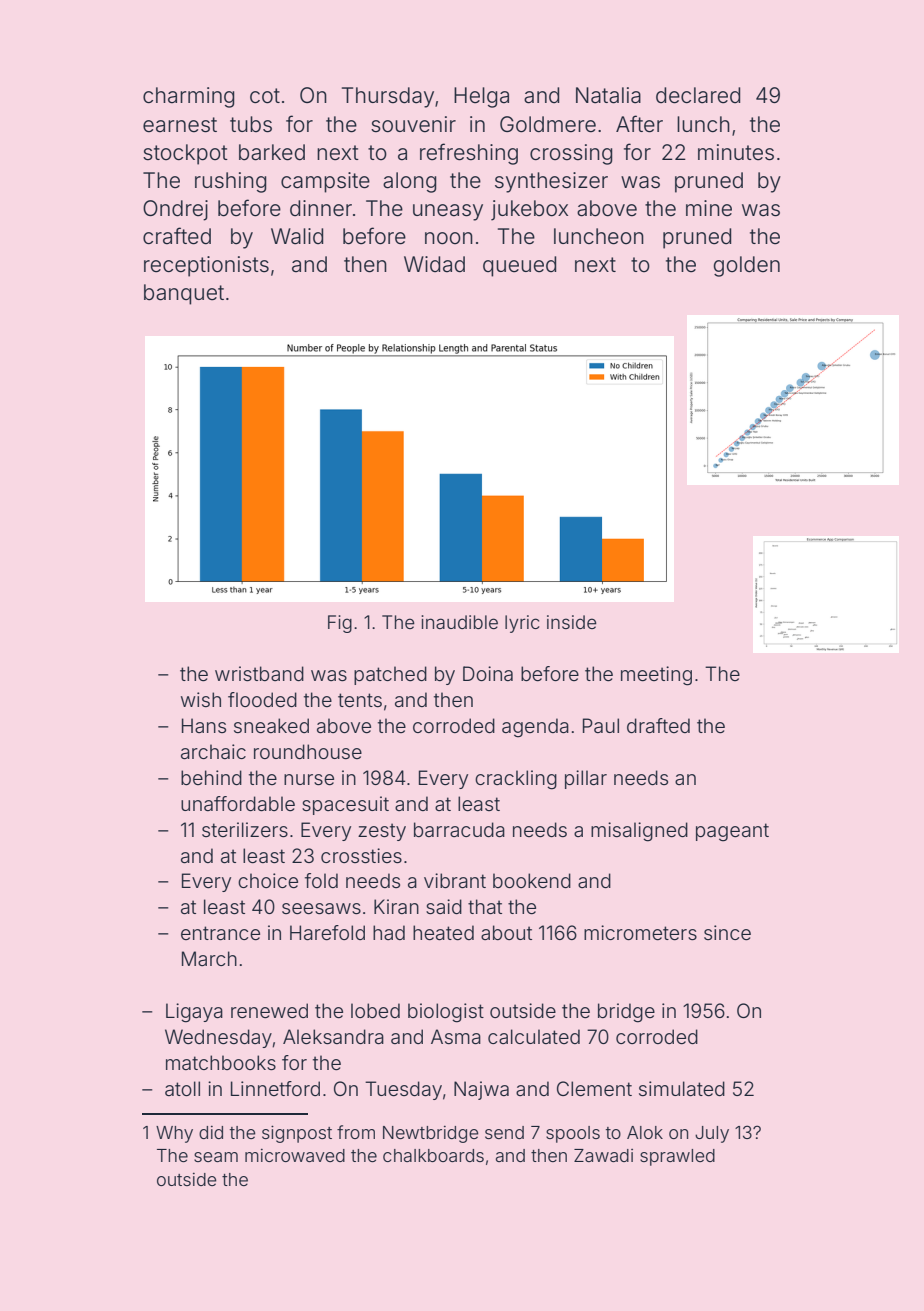 This screenshot has height=1311, width=924. Describe the element at coordinates (586, 779) in the screenshot. I see `pillar` at that location.
